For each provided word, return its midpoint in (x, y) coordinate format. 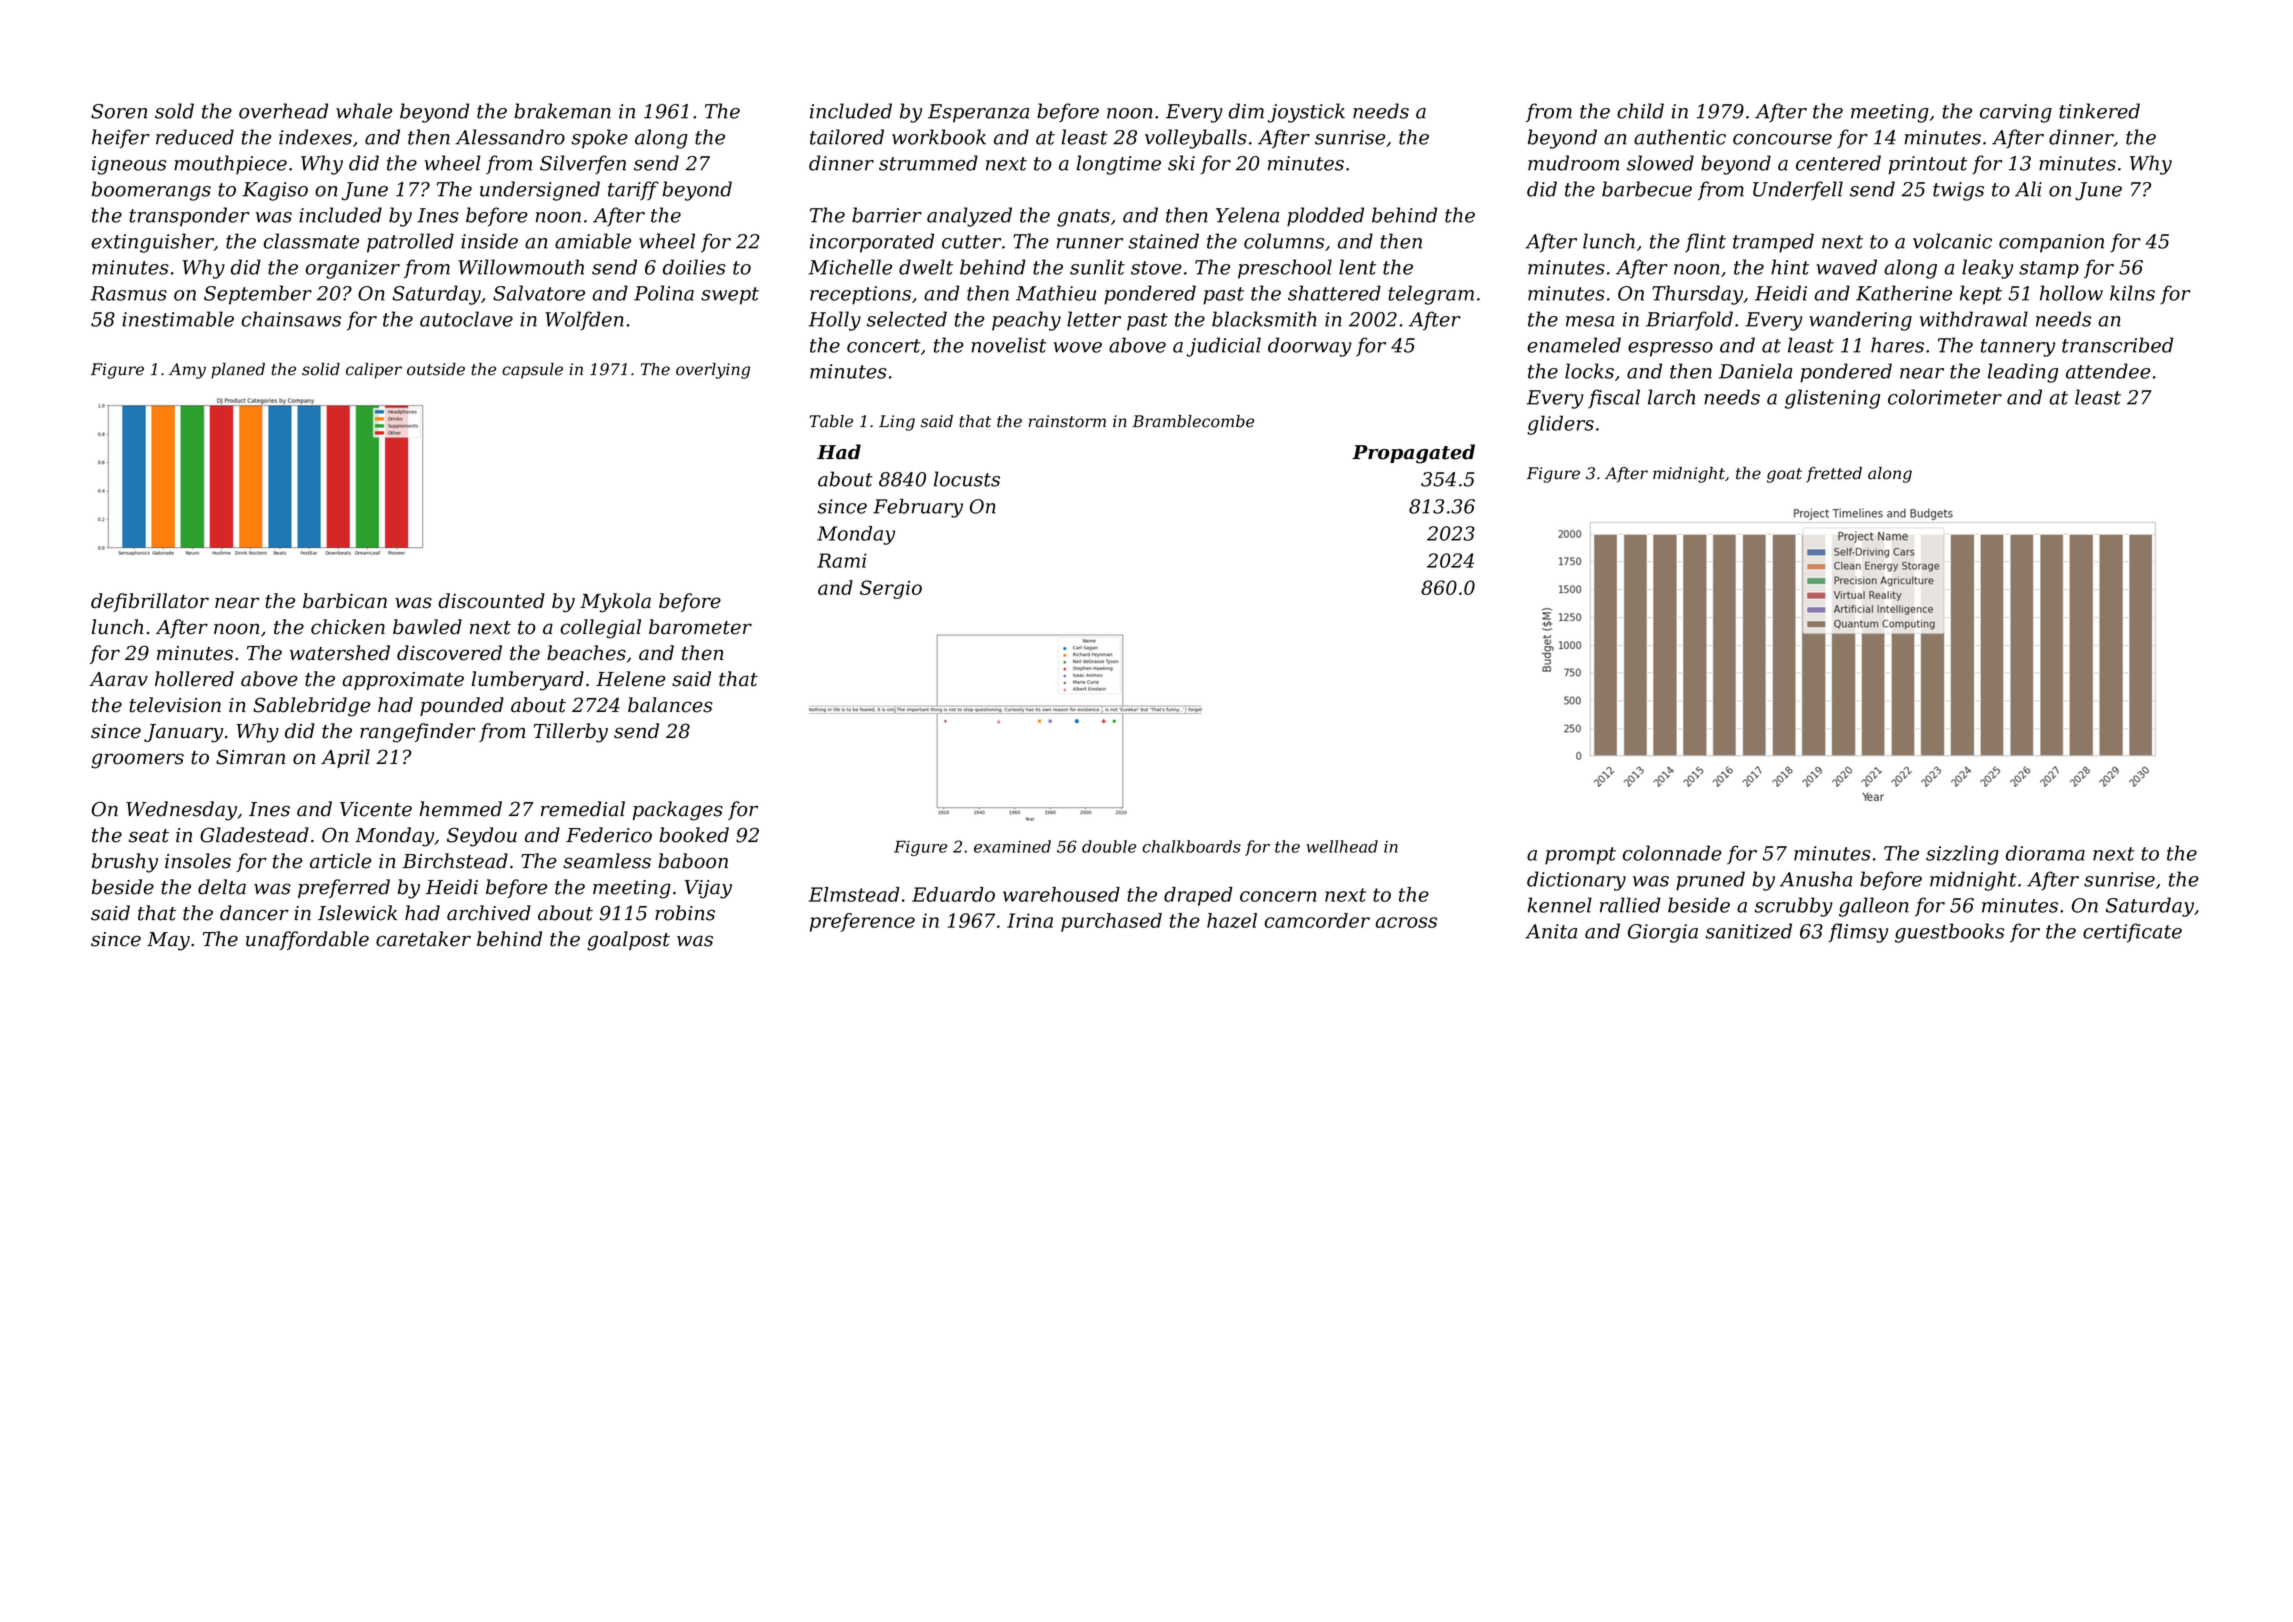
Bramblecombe (1193, 421)
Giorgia (1663, 933)
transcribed (2117, 345)
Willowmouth (521, 267)
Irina (1030, 920)
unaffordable (307, 940)
